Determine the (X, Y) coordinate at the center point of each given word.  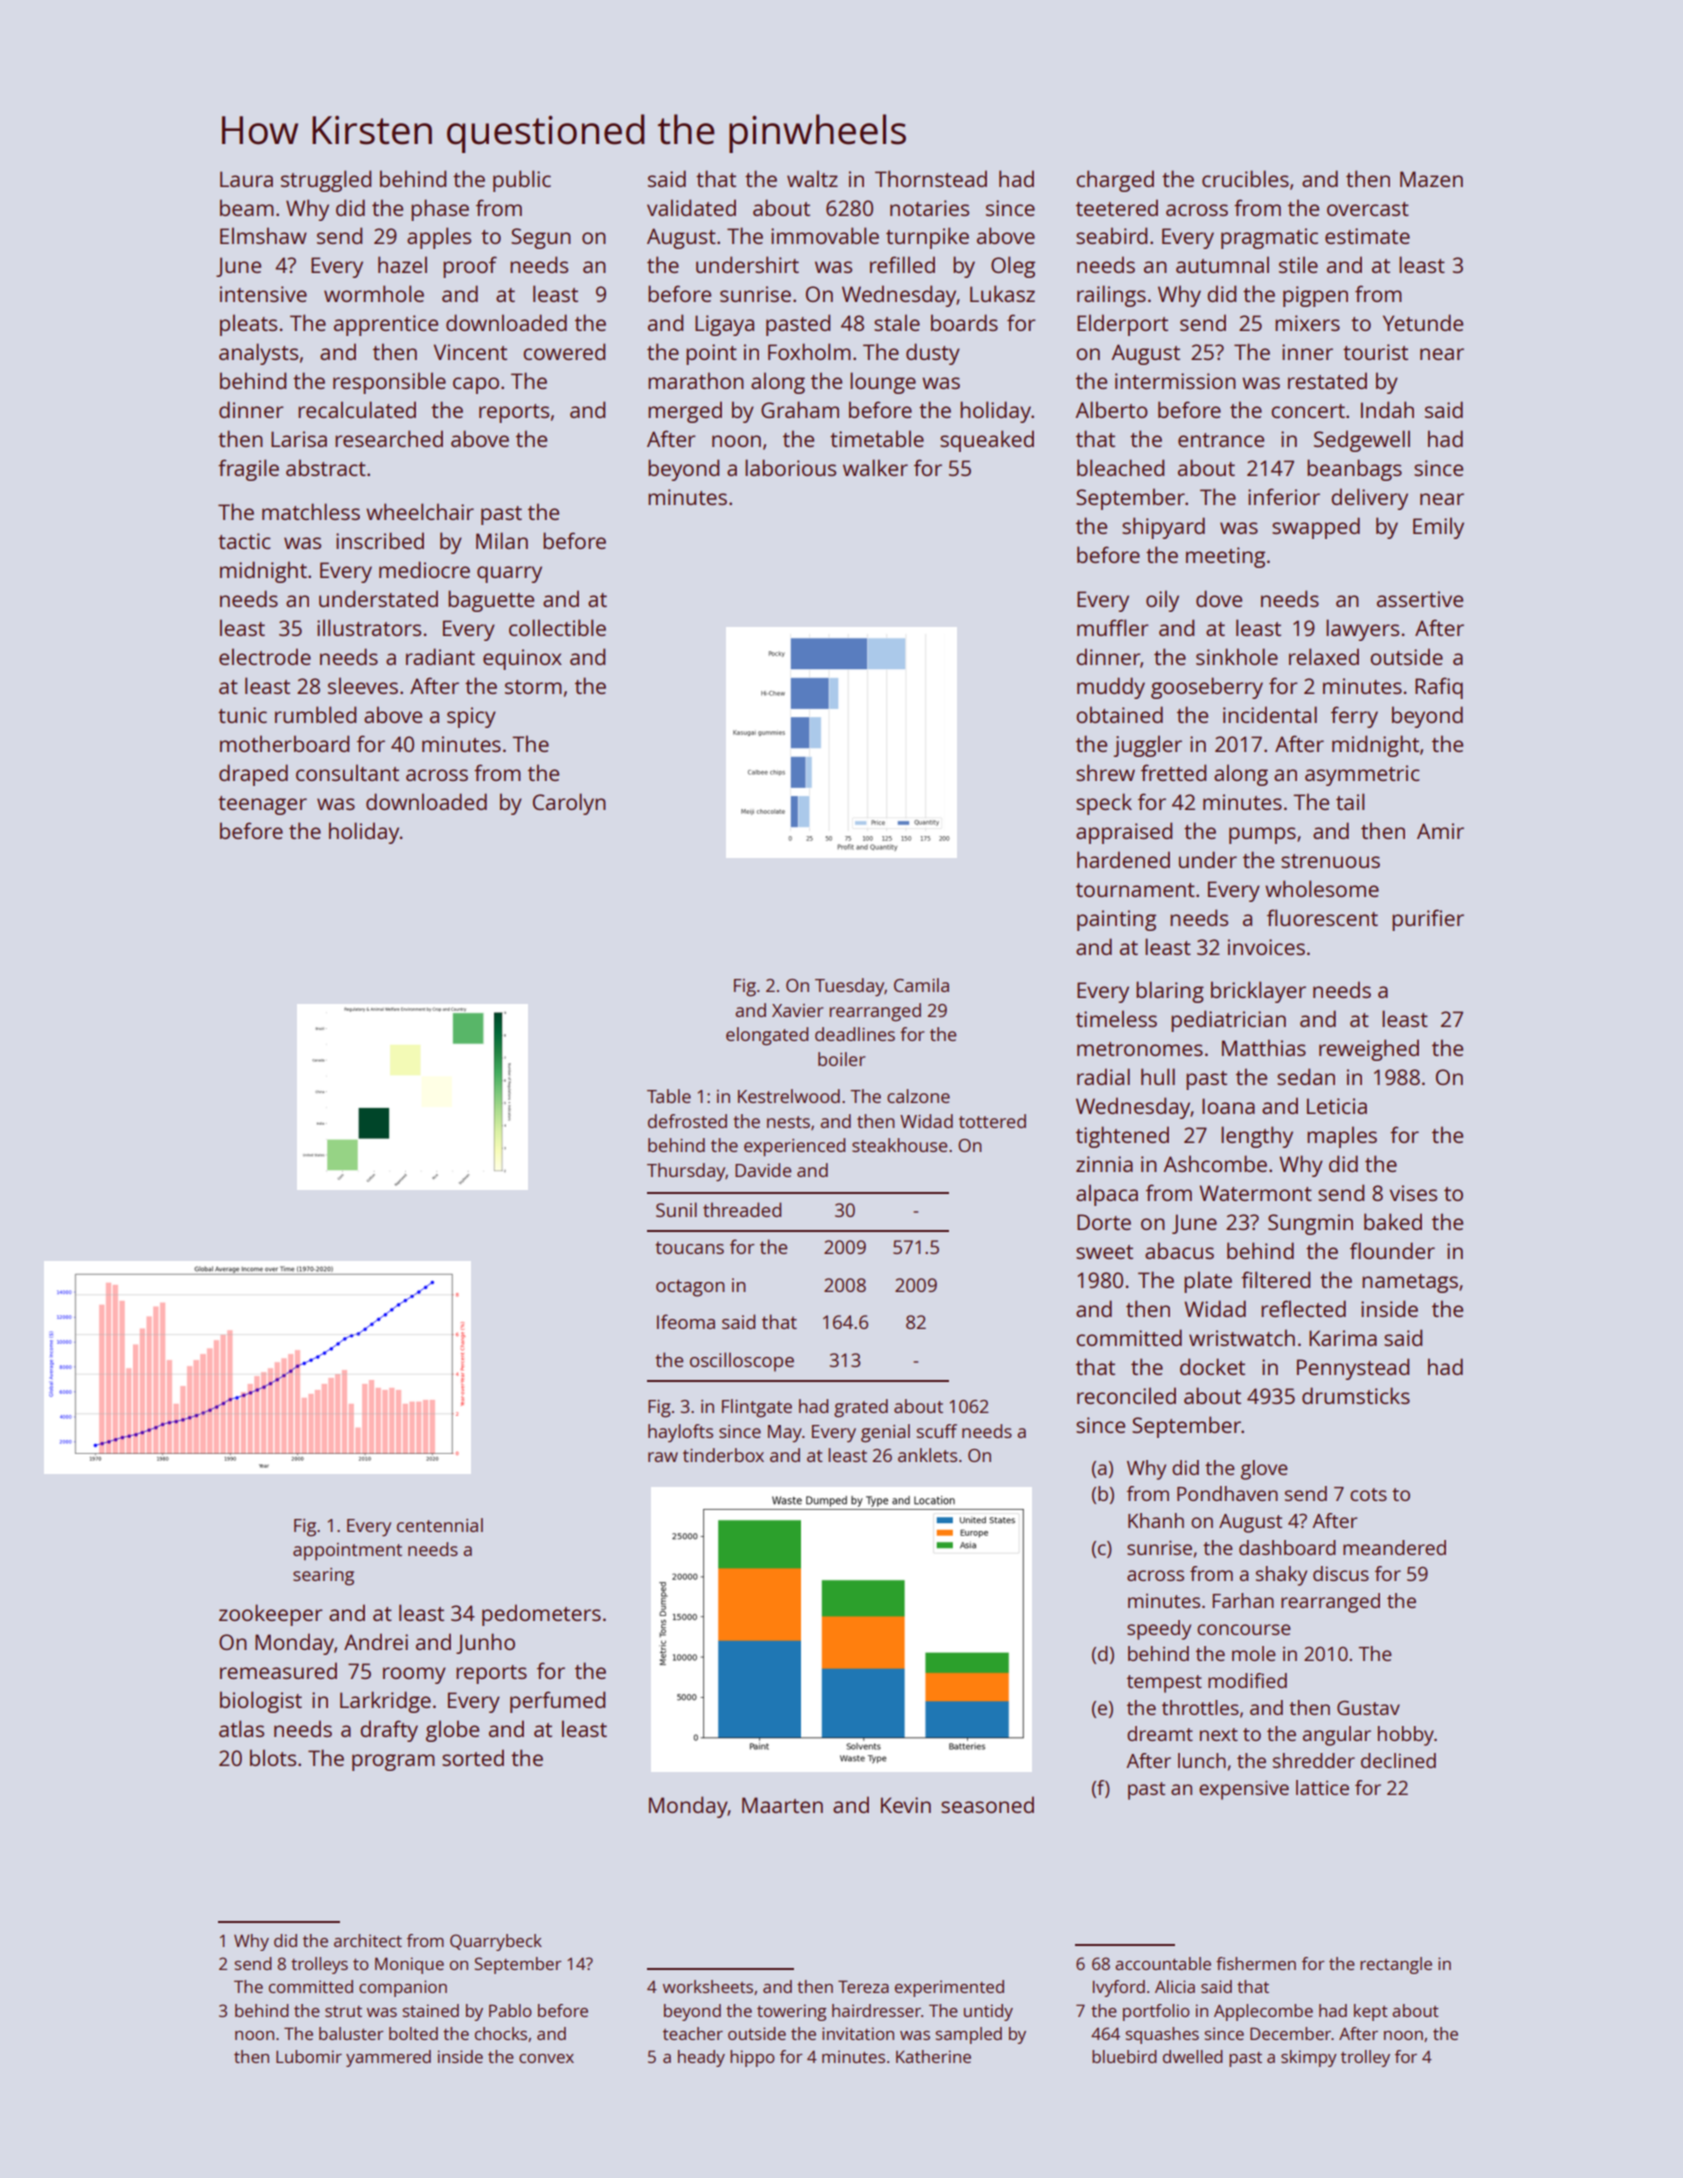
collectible (557, 627)
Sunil (676, 1209)
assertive (1420, 599)
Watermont (1255, 1193)
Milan (502, 540)
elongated (767, 1036)
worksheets (708, 1986)
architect (368, 1940)
